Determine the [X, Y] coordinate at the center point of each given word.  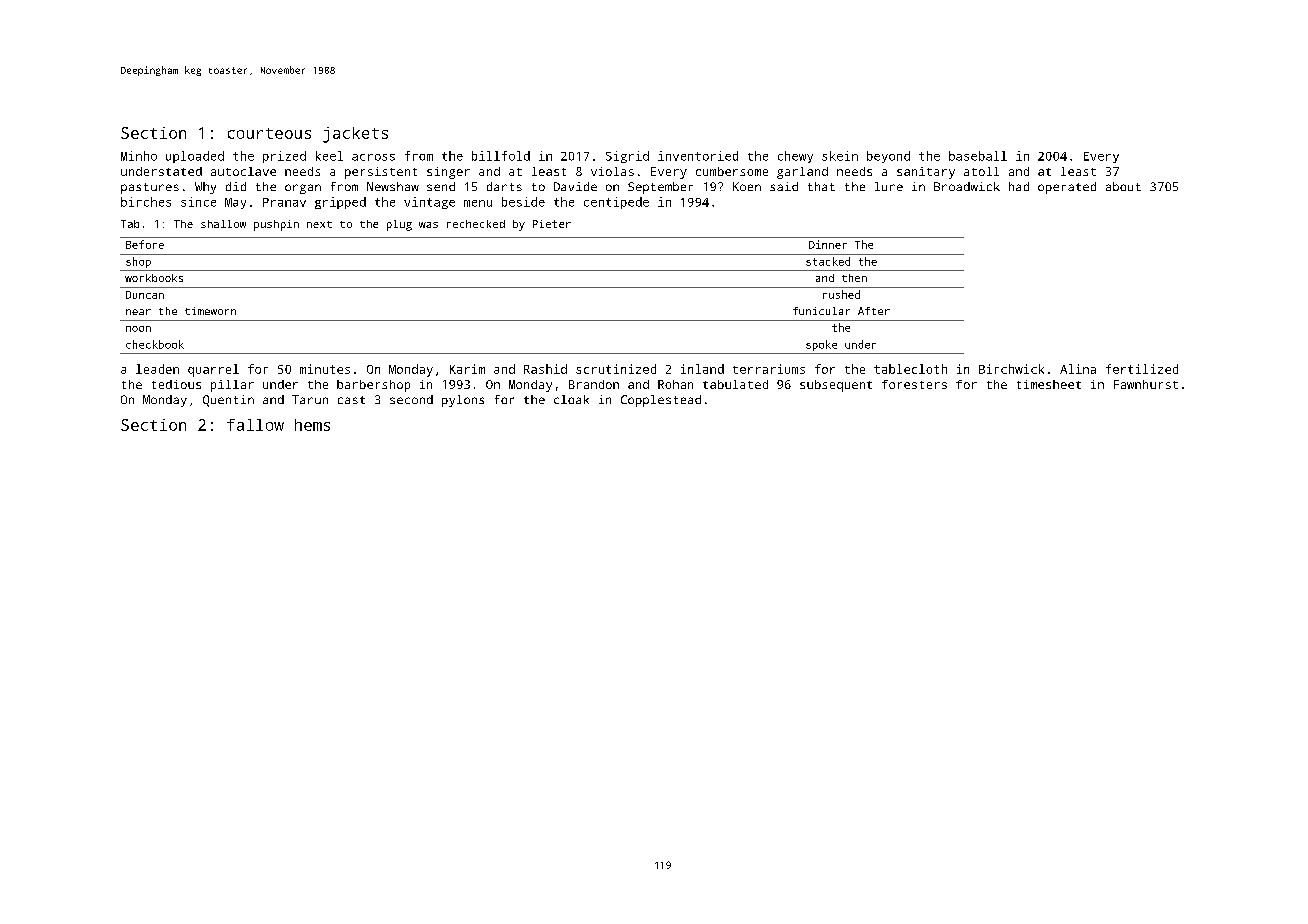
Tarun [310, 399]
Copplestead [661, 401]
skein [840, 156]
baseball [978, 156]
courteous [269, 133]
